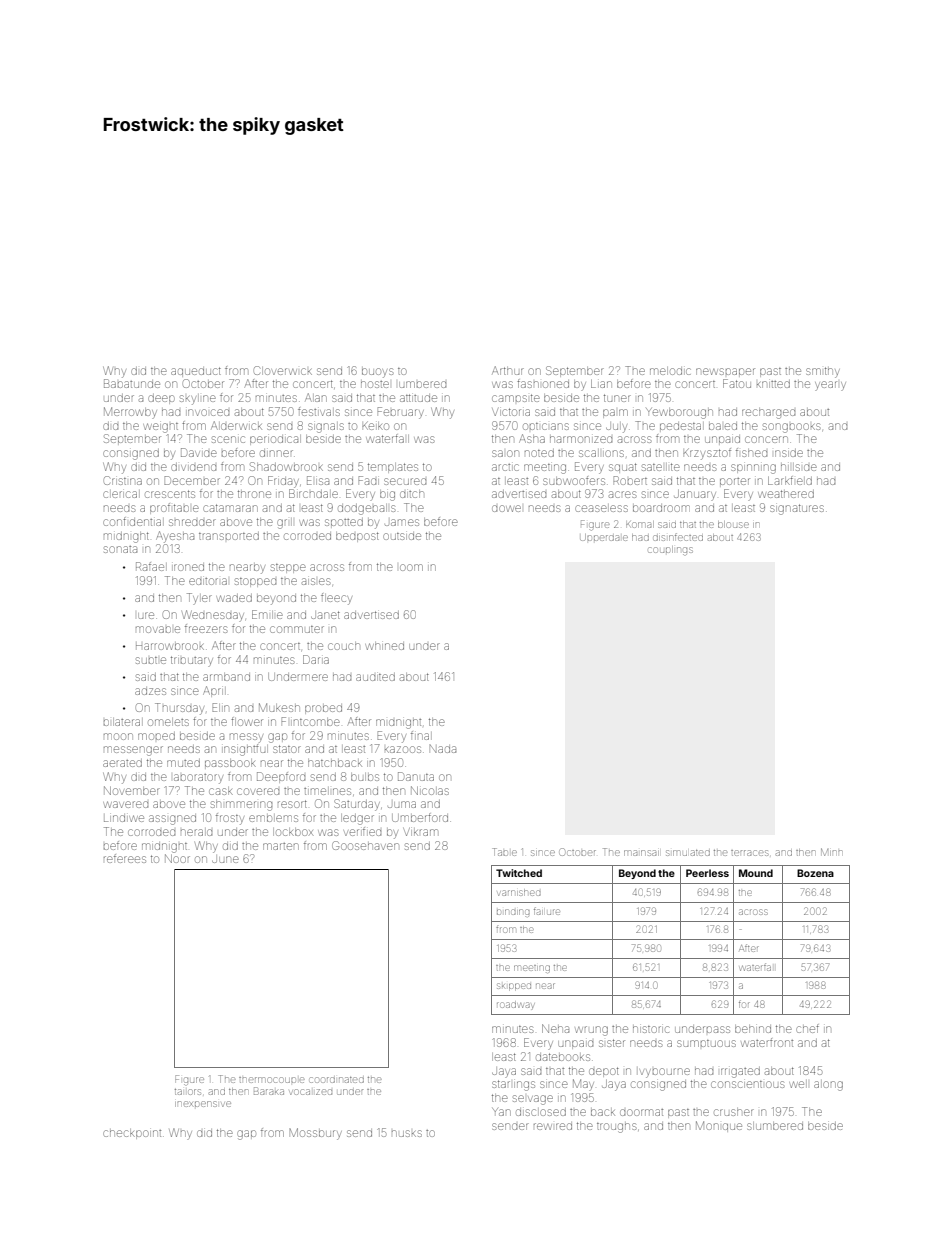 This page has width=952, height=1233. Describe the element at coordinates (753, 469) in the page. I see `spinning` at that location.
